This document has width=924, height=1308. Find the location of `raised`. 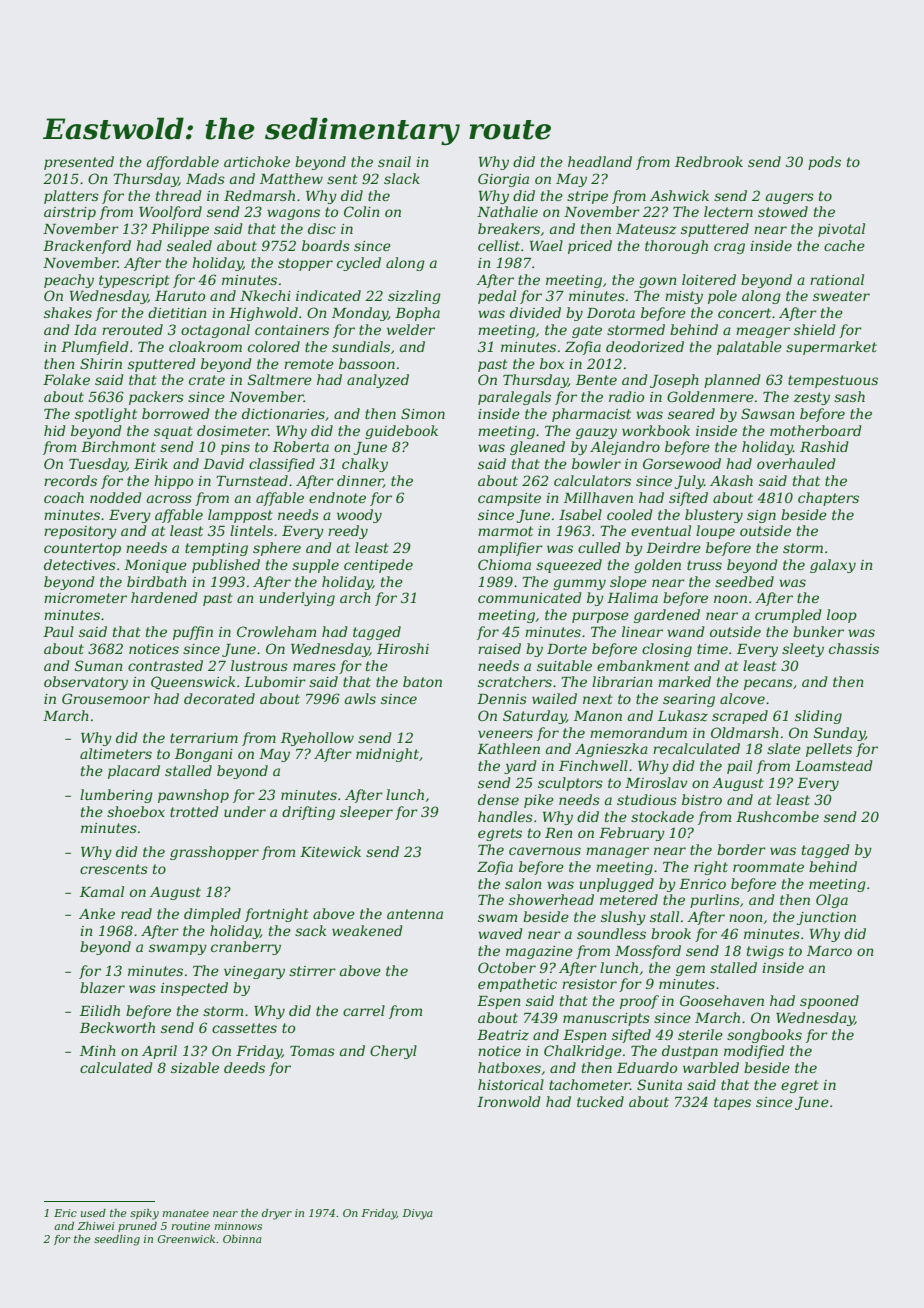

raised is located at coordinates (499, 648).
